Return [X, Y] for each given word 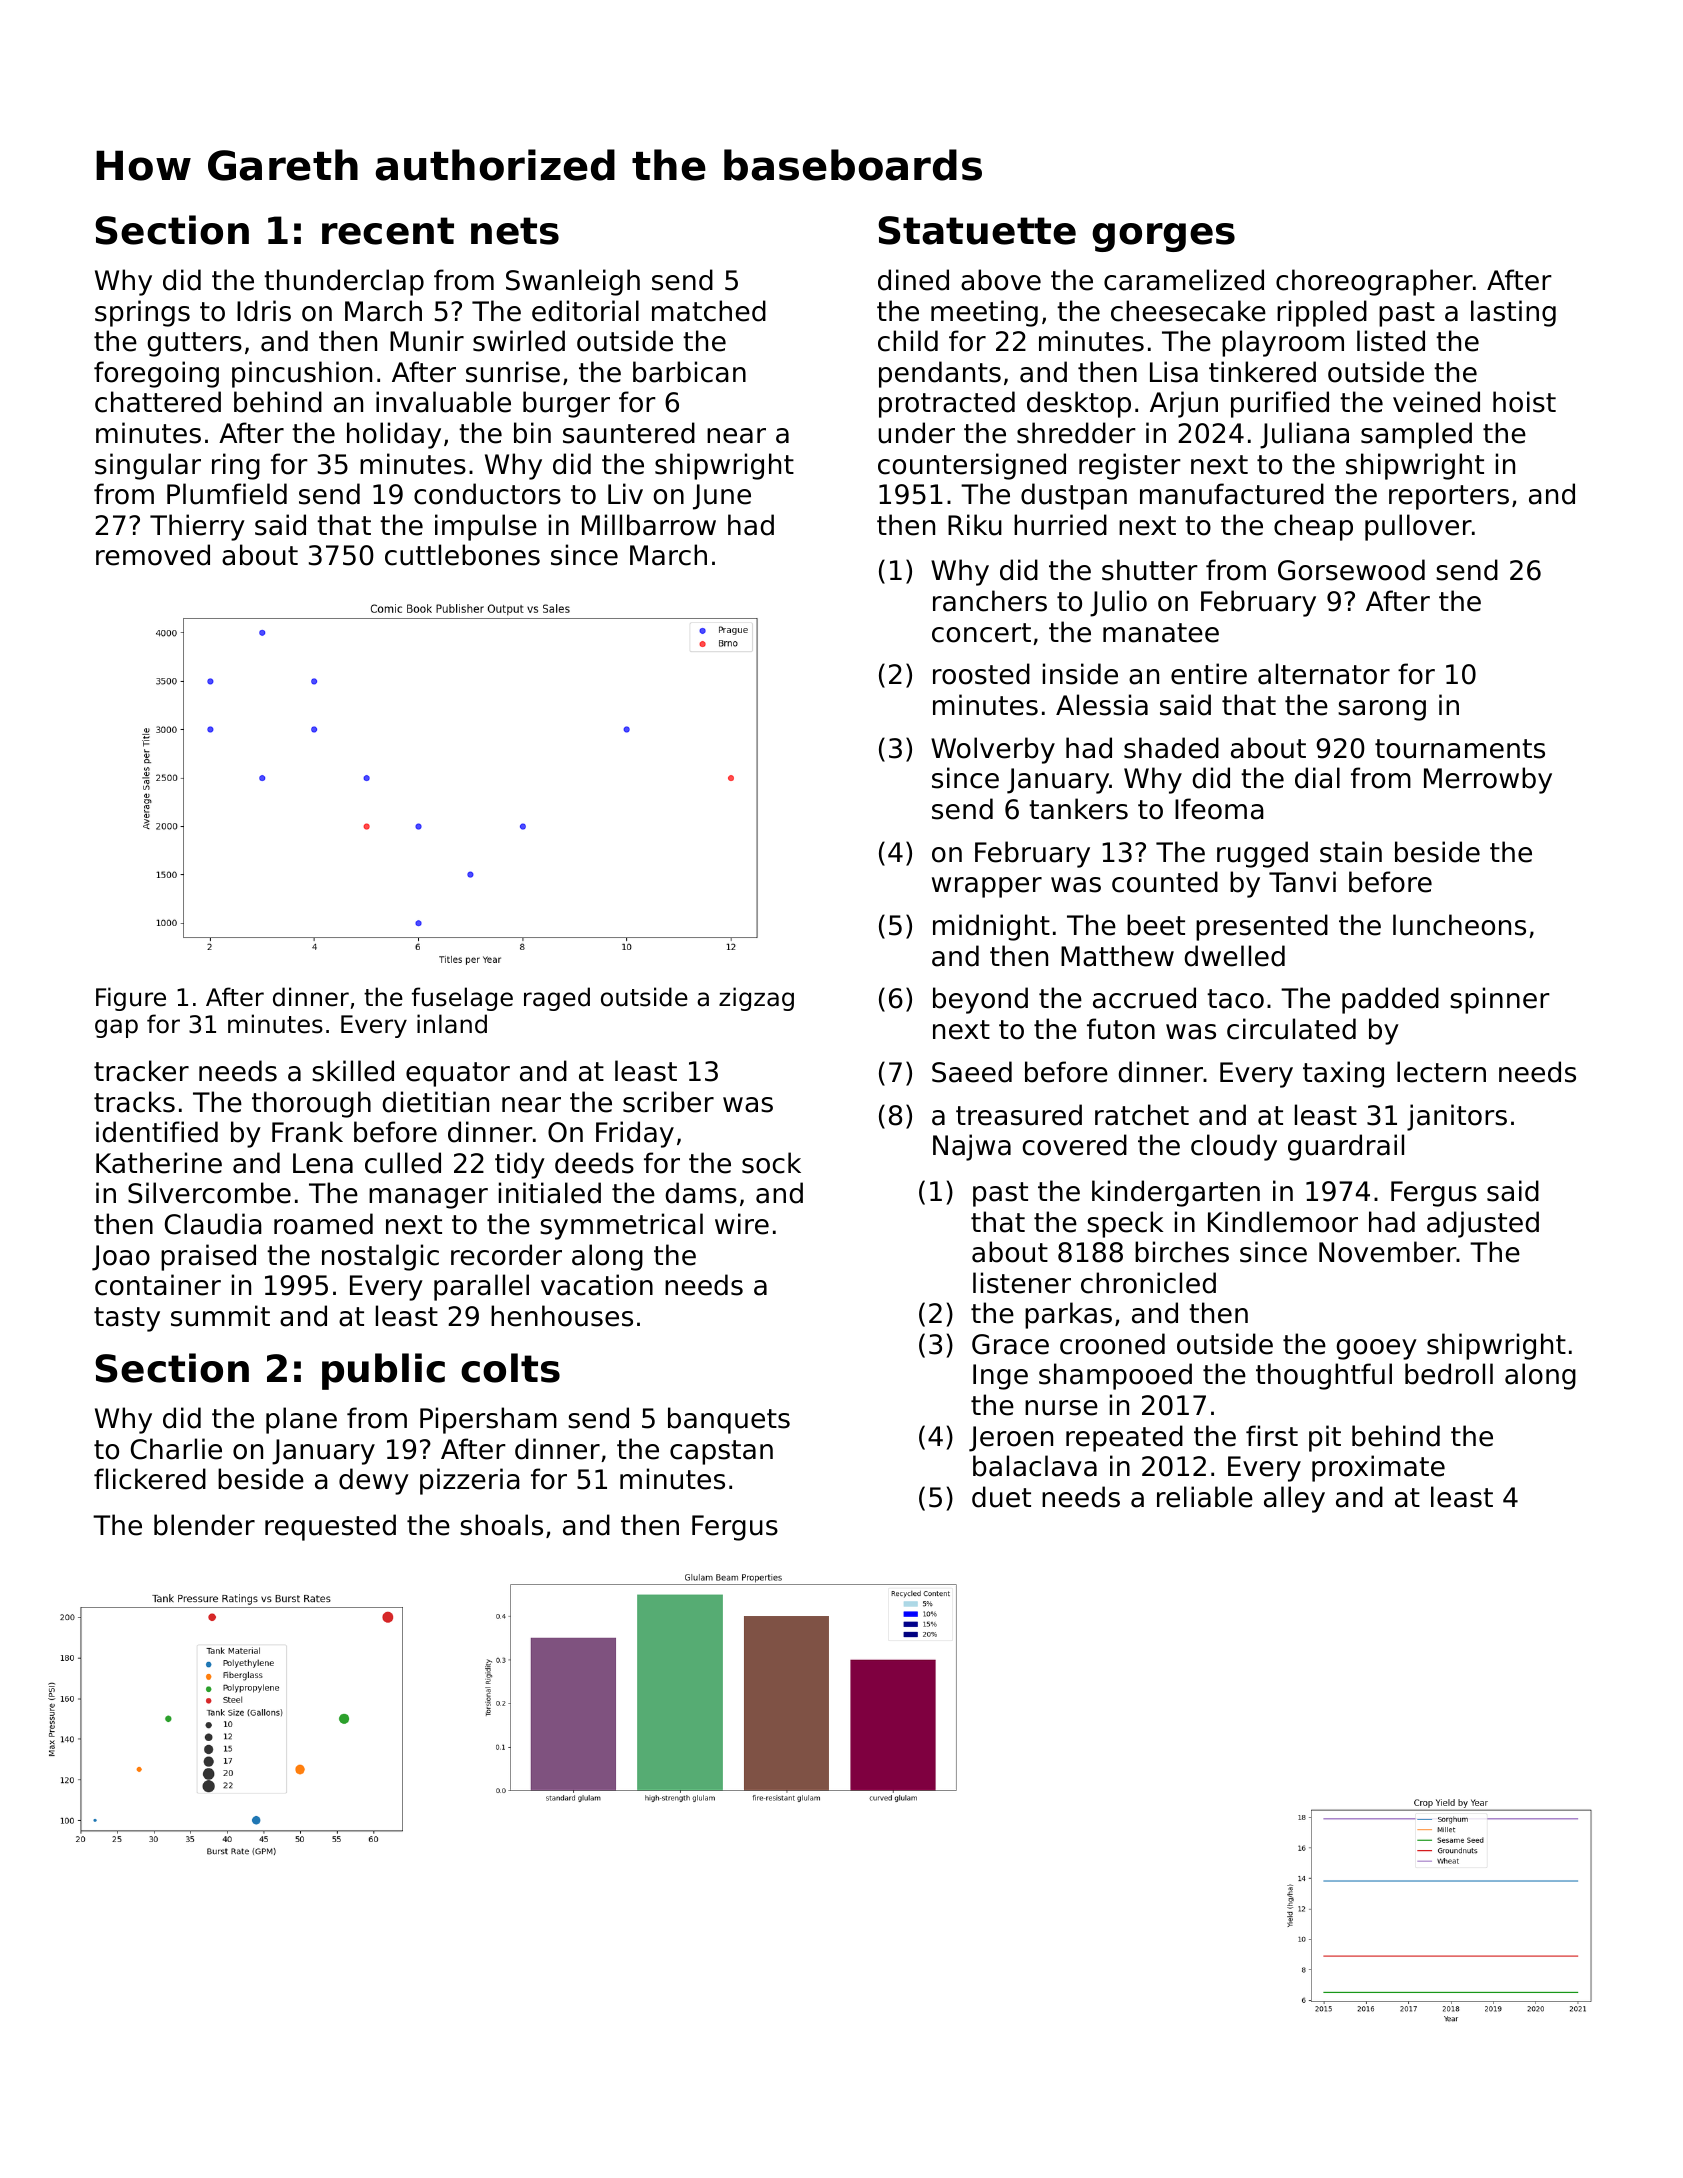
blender [204, 1525]
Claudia [213, 1224]
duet [1001, 1497]
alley [1294, 1499]
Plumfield [227, 494]
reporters [1449, 497]
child [908, 341]
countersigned [972, 466]
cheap [1313, 527]
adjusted [1483, 1224]
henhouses [562, 1316]
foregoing [156, 374]
